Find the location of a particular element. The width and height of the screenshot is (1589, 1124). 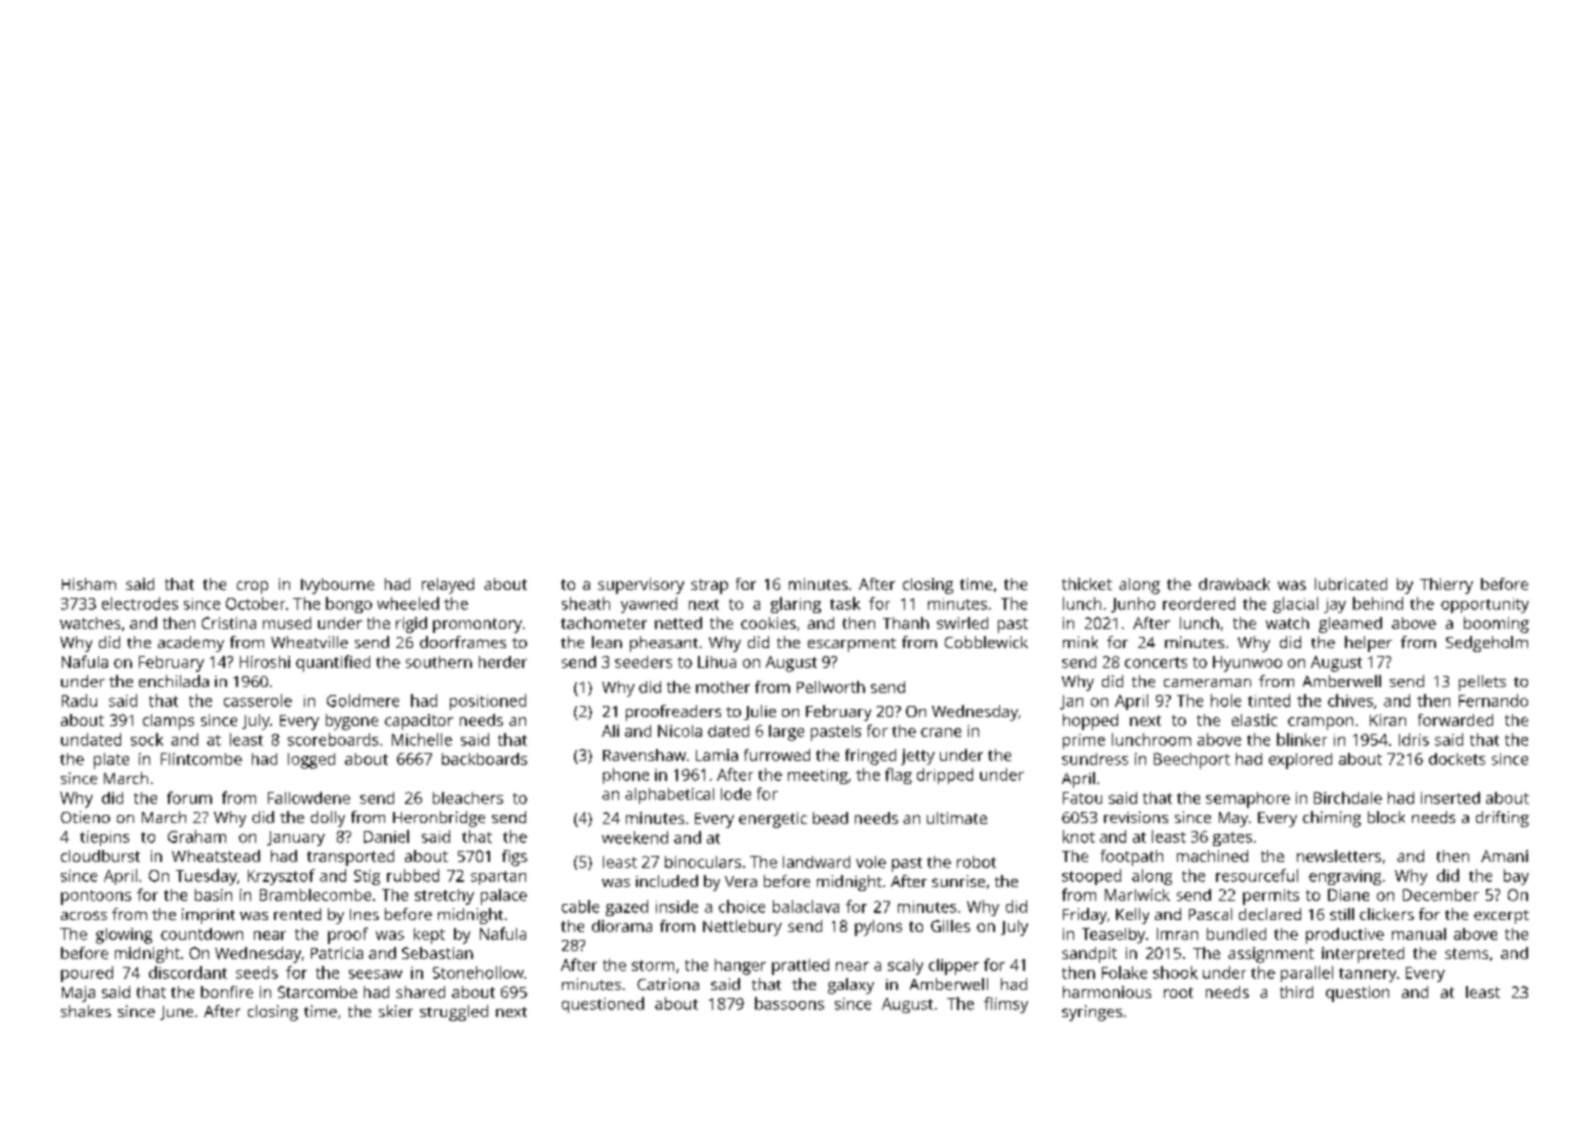

interpreted is located at coordinates (1363, 955).
